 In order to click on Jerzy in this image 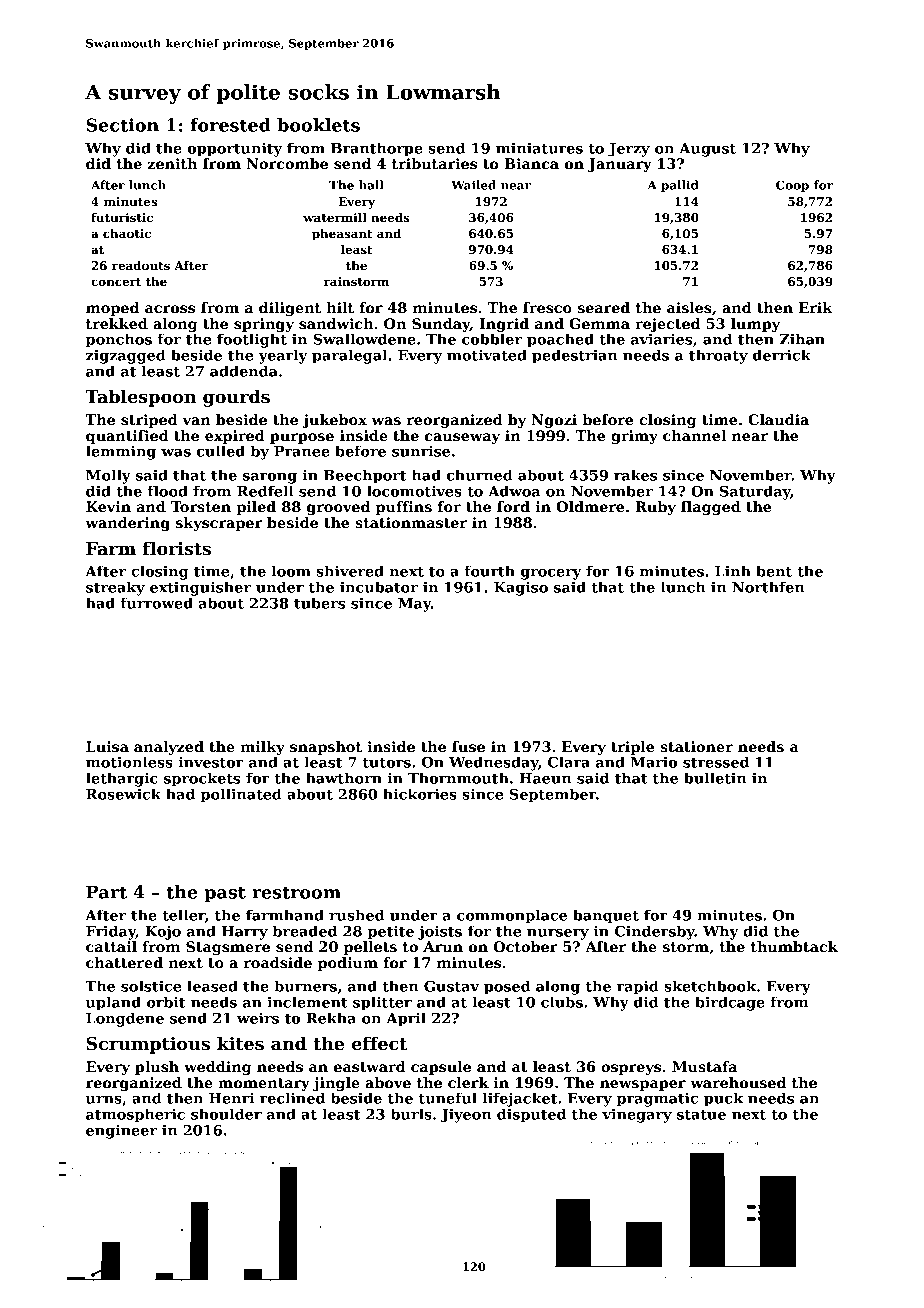, I will do `click(629, 150)`.
